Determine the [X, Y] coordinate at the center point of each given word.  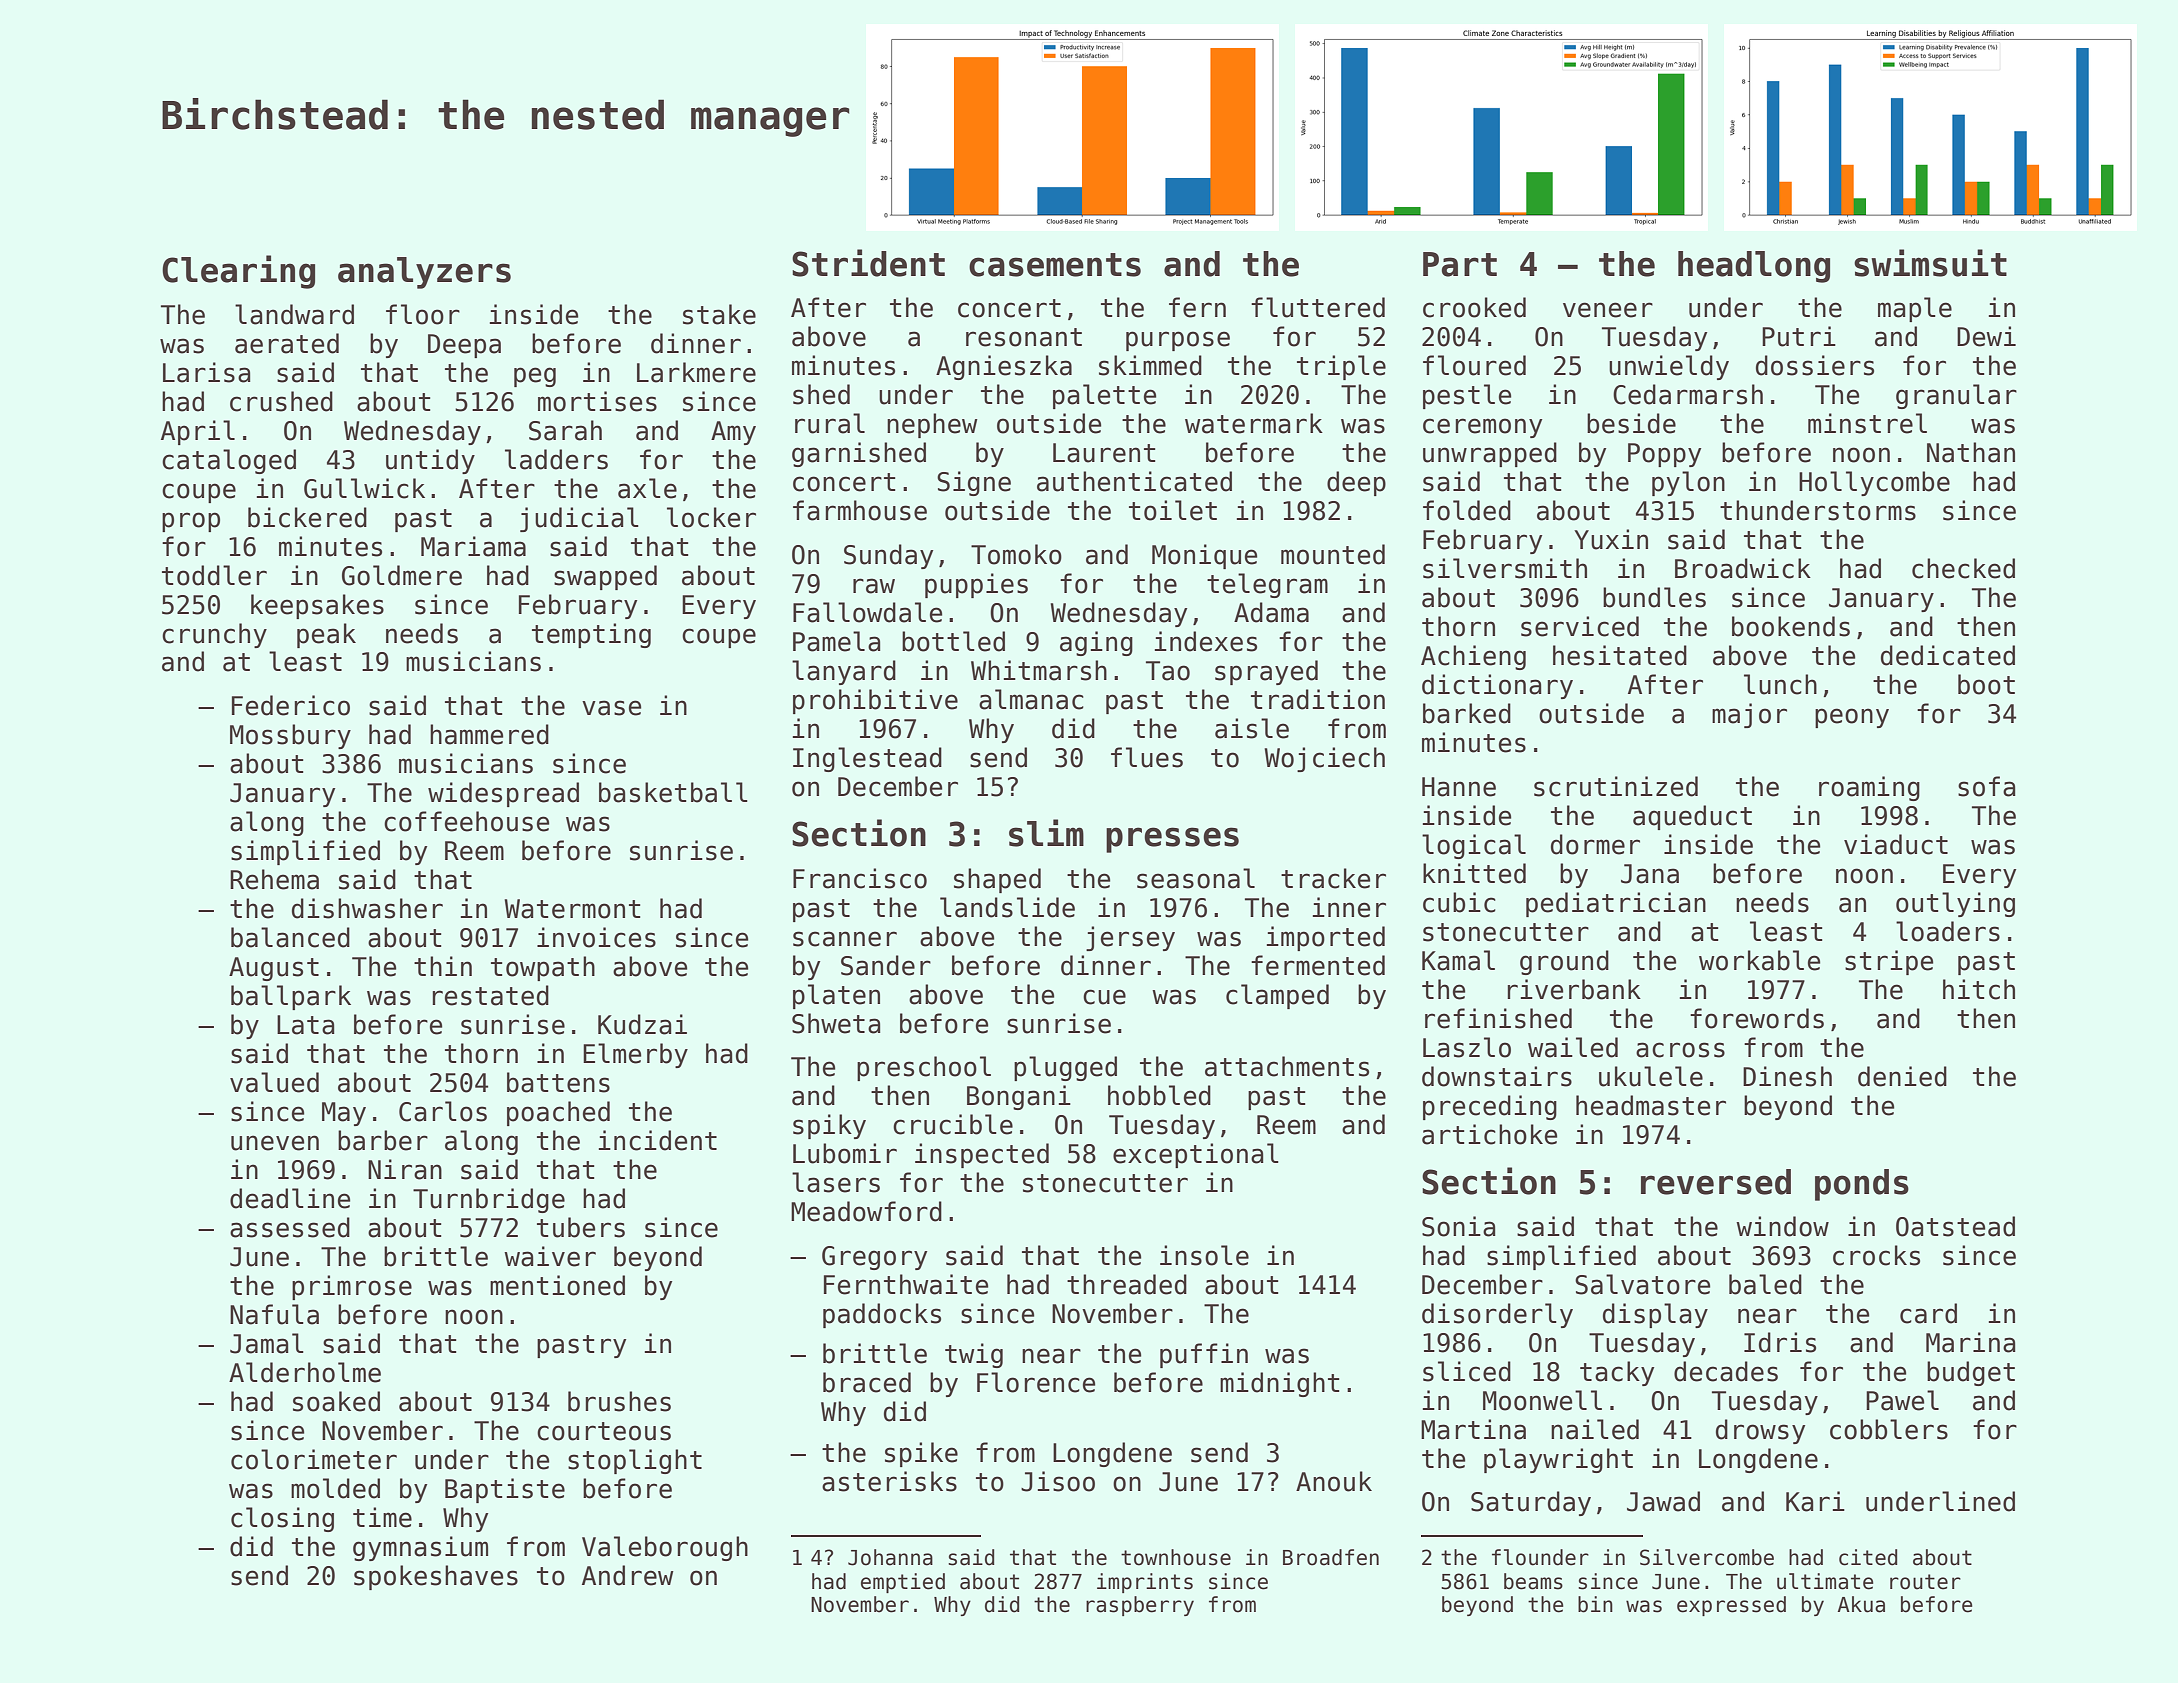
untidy [430, 461]
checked [1963, 568]
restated [490, 995]
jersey [1130, 938]
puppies [976, 585]
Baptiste [505, 1490]
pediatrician [1616, 904]
